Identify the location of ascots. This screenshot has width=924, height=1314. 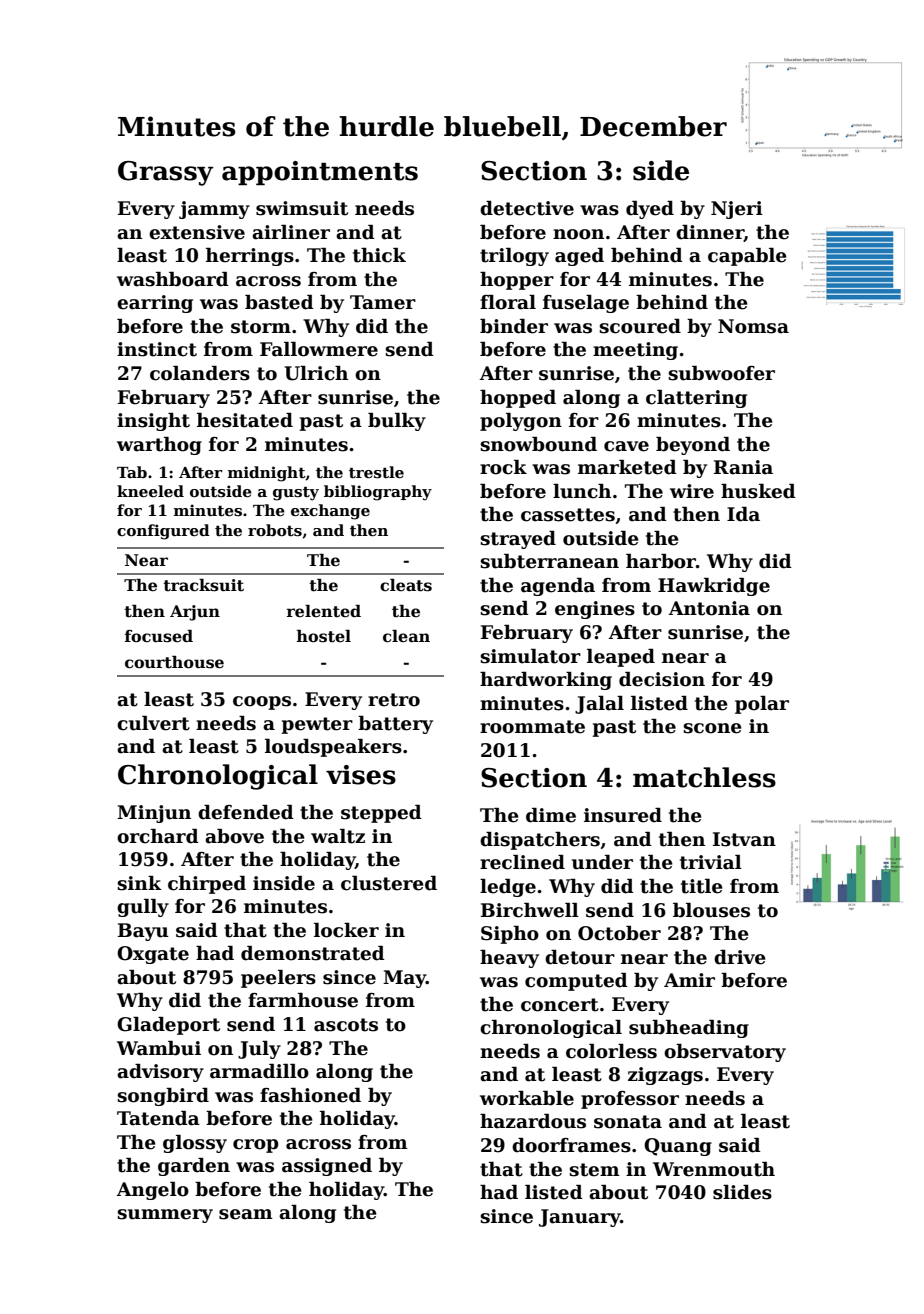
(346, 1025).
